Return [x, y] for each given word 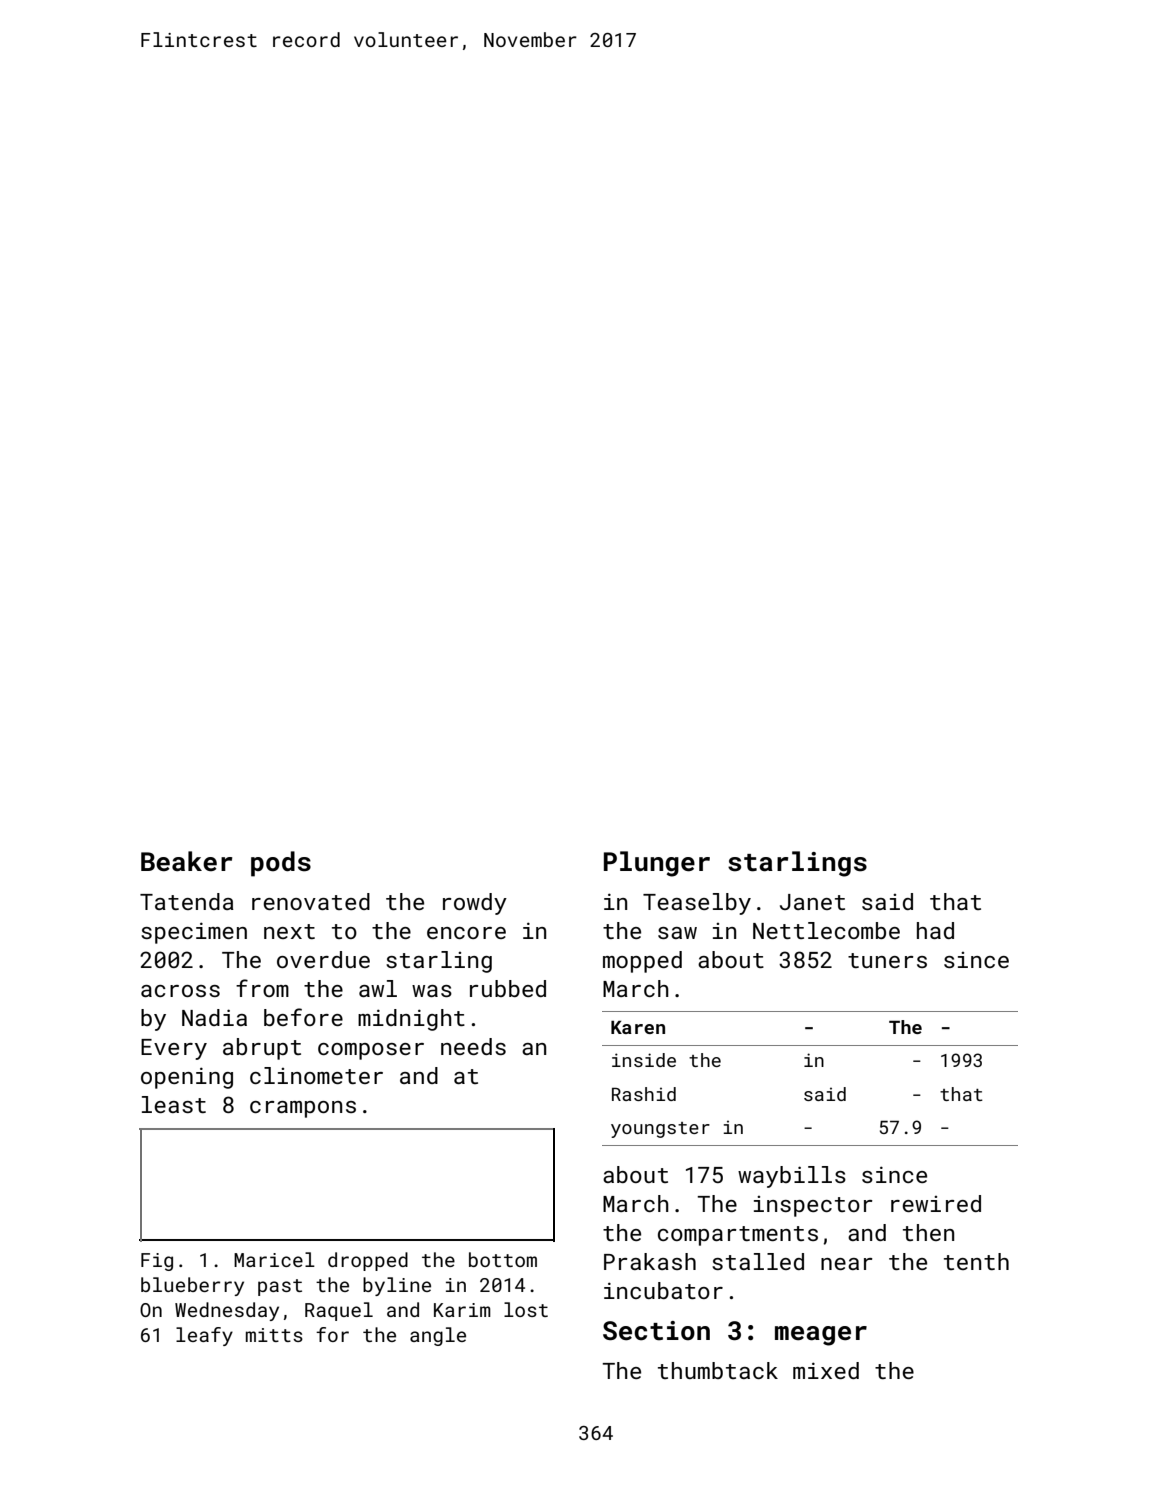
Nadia [214, 1017]
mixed [826, 1370]
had [935, 930]
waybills [792, 1177]
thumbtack [718, 1370]
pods [281, 864]
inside [644, 1060]
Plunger [657, 864]
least [174, 1104]
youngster [660, 1130]
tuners [887, 960]
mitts [274, 1335]
